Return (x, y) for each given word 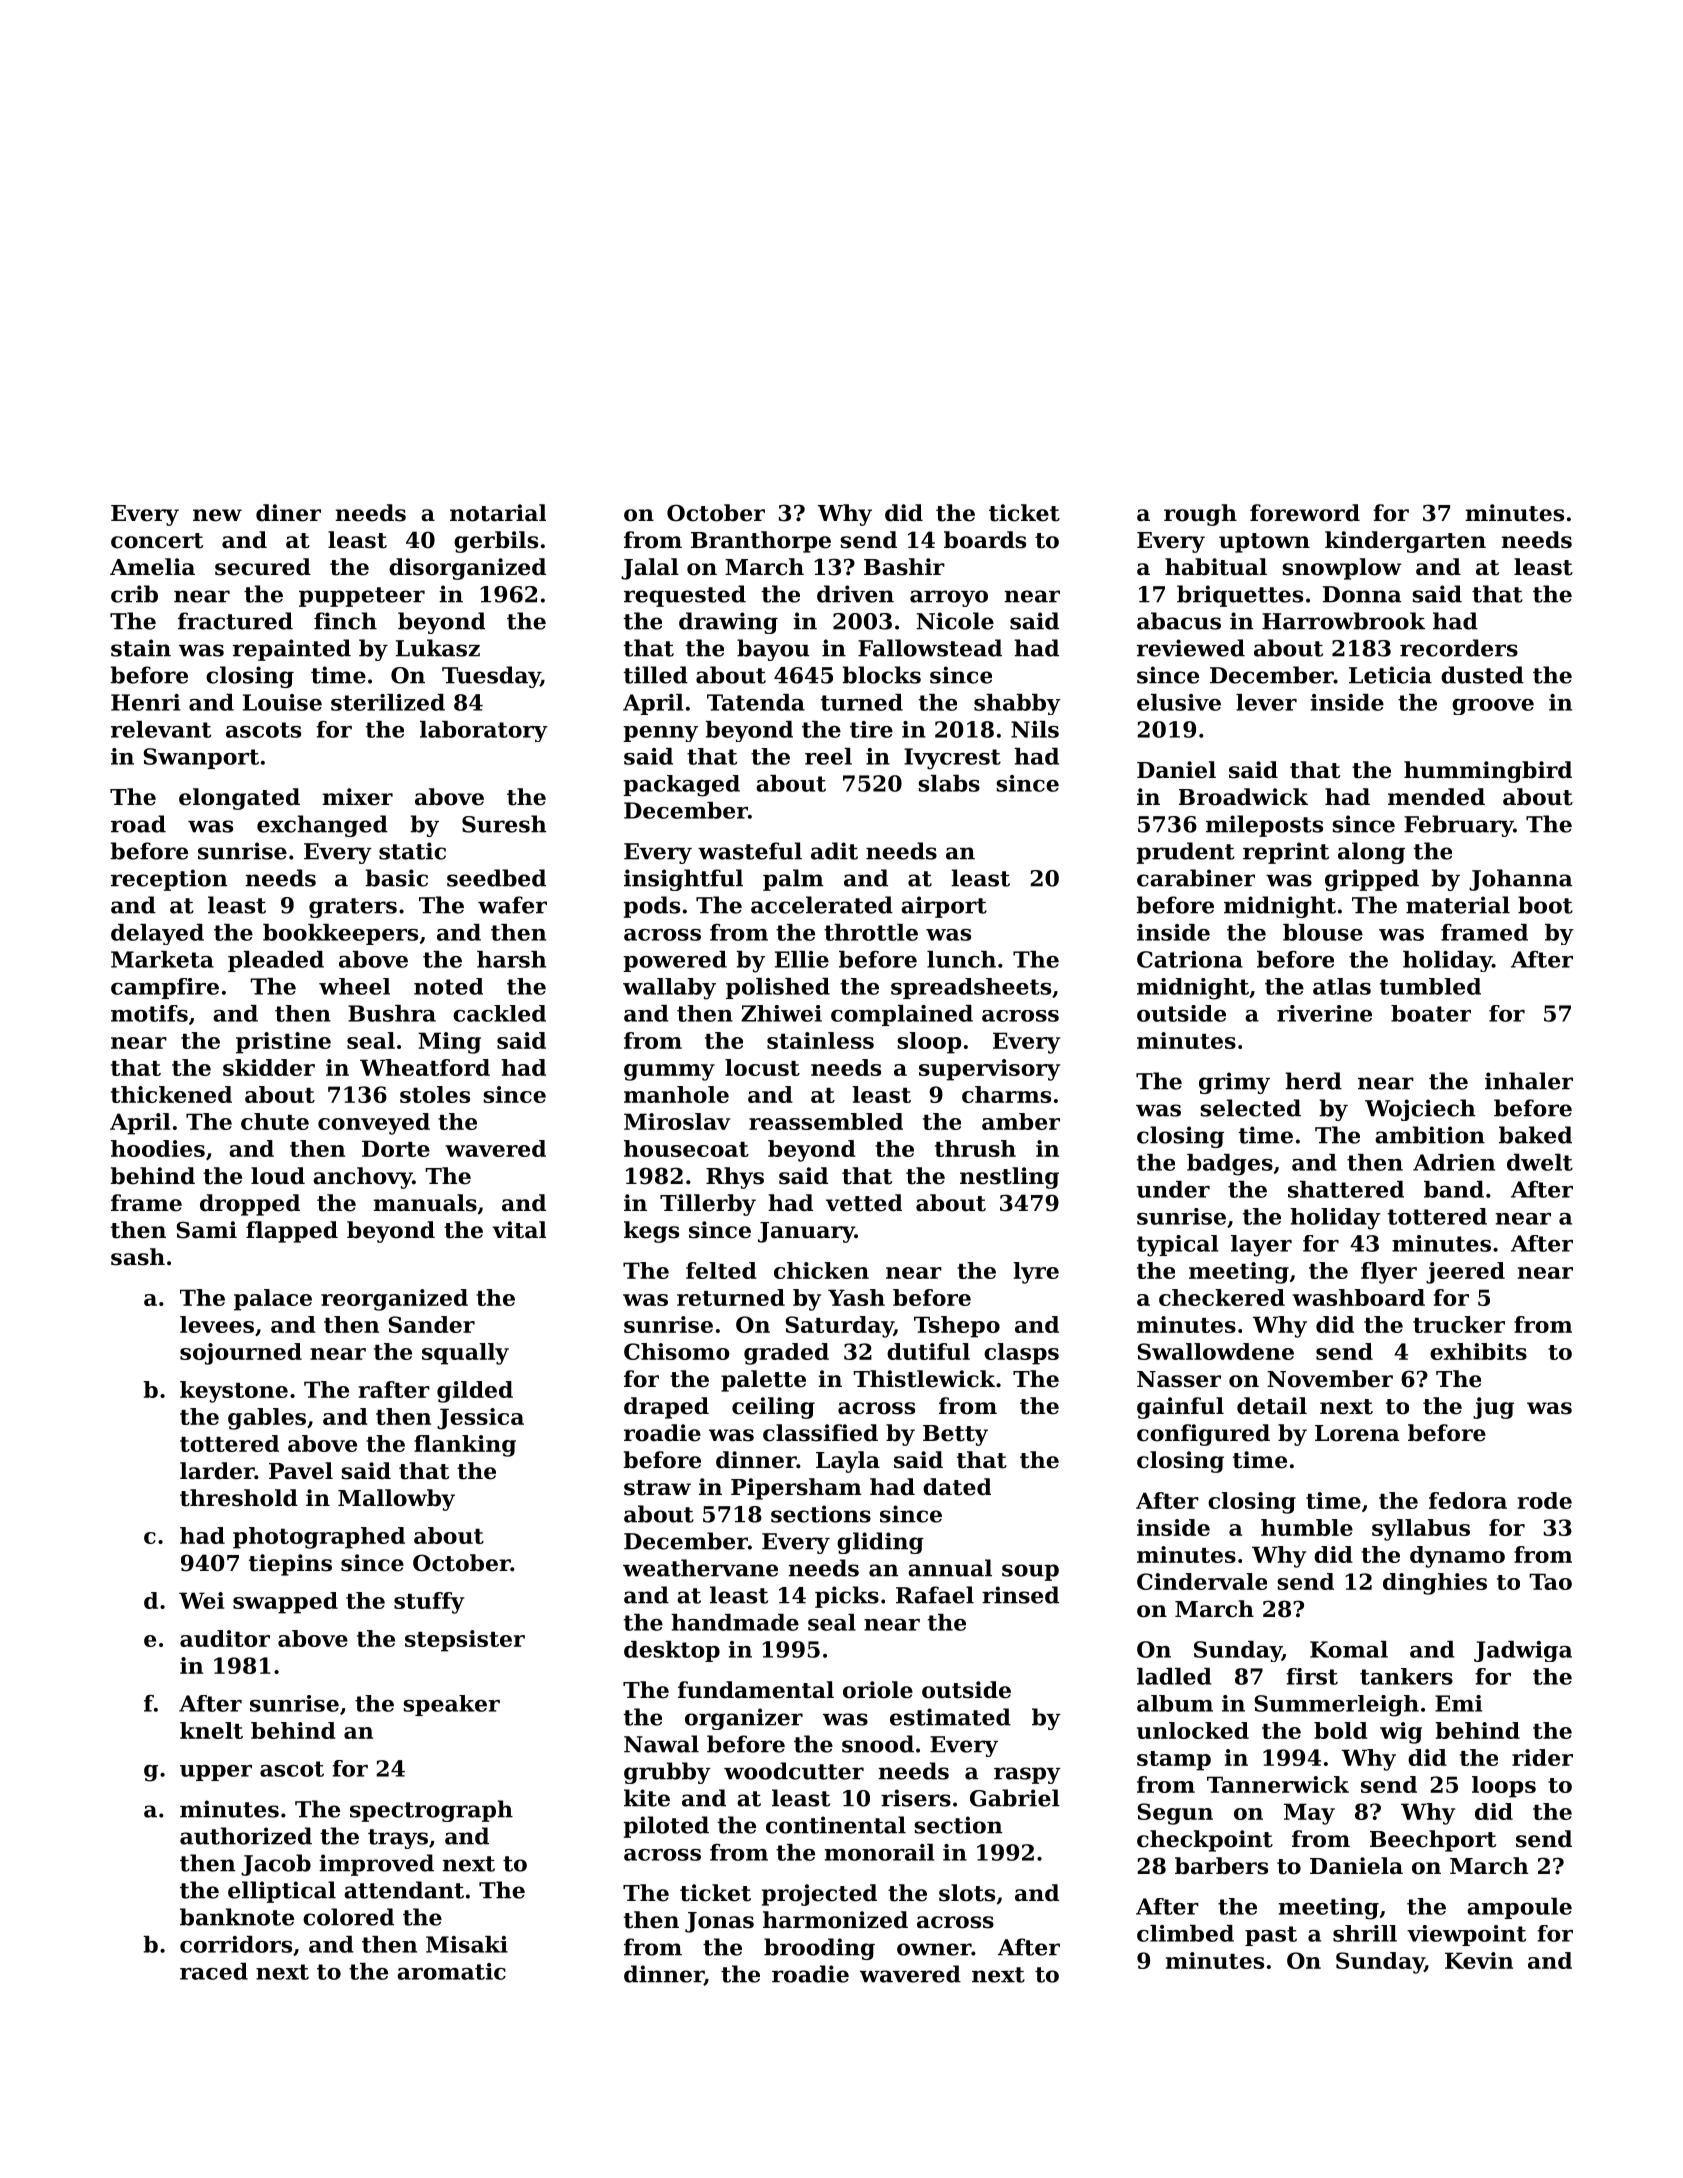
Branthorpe (761, 542)
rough (1200, 515)
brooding (819, 1949)
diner (288, 513)
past (1271, 1936)
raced (214, 1971)
